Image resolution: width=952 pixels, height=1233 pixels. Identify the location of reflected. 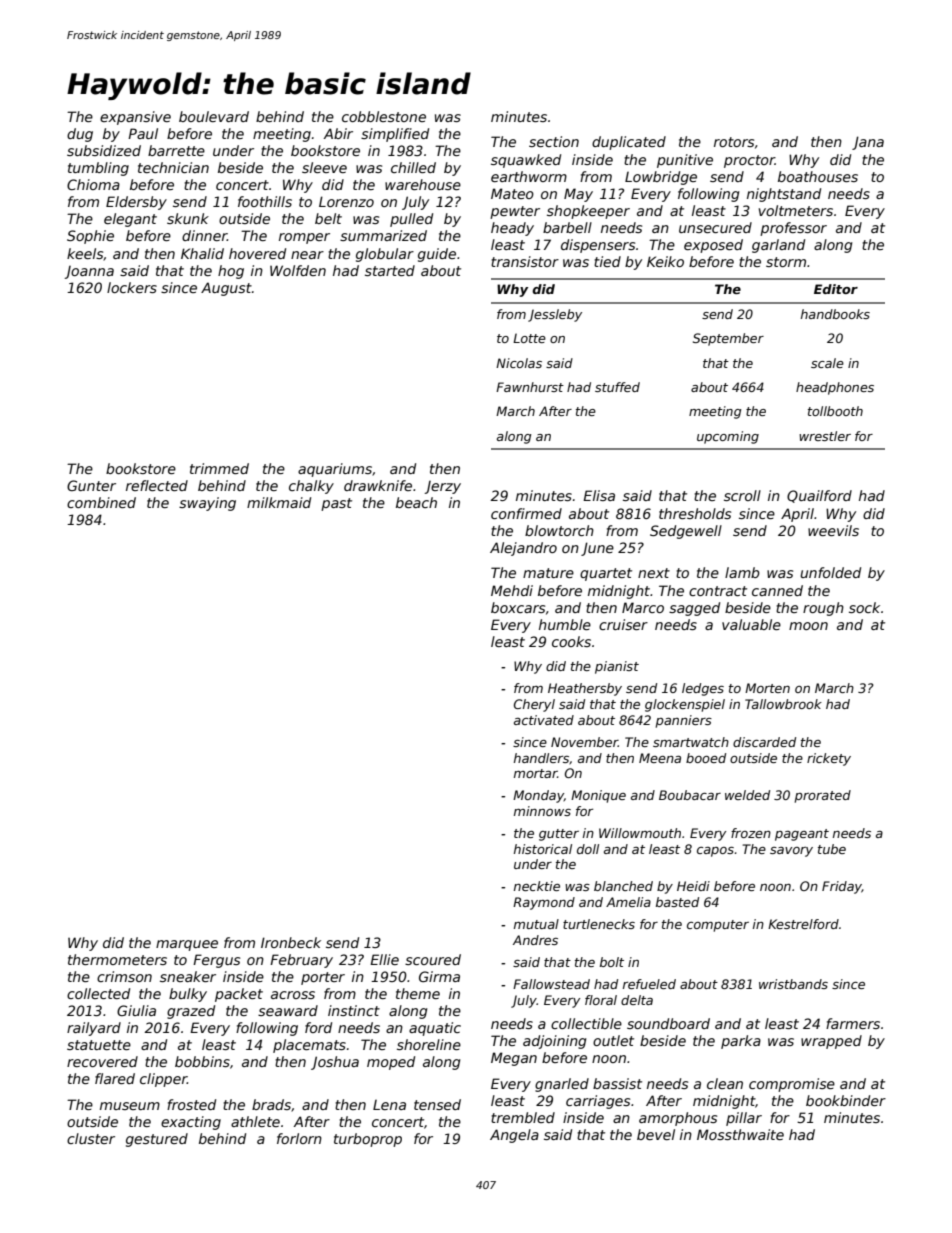
(157, 485).
